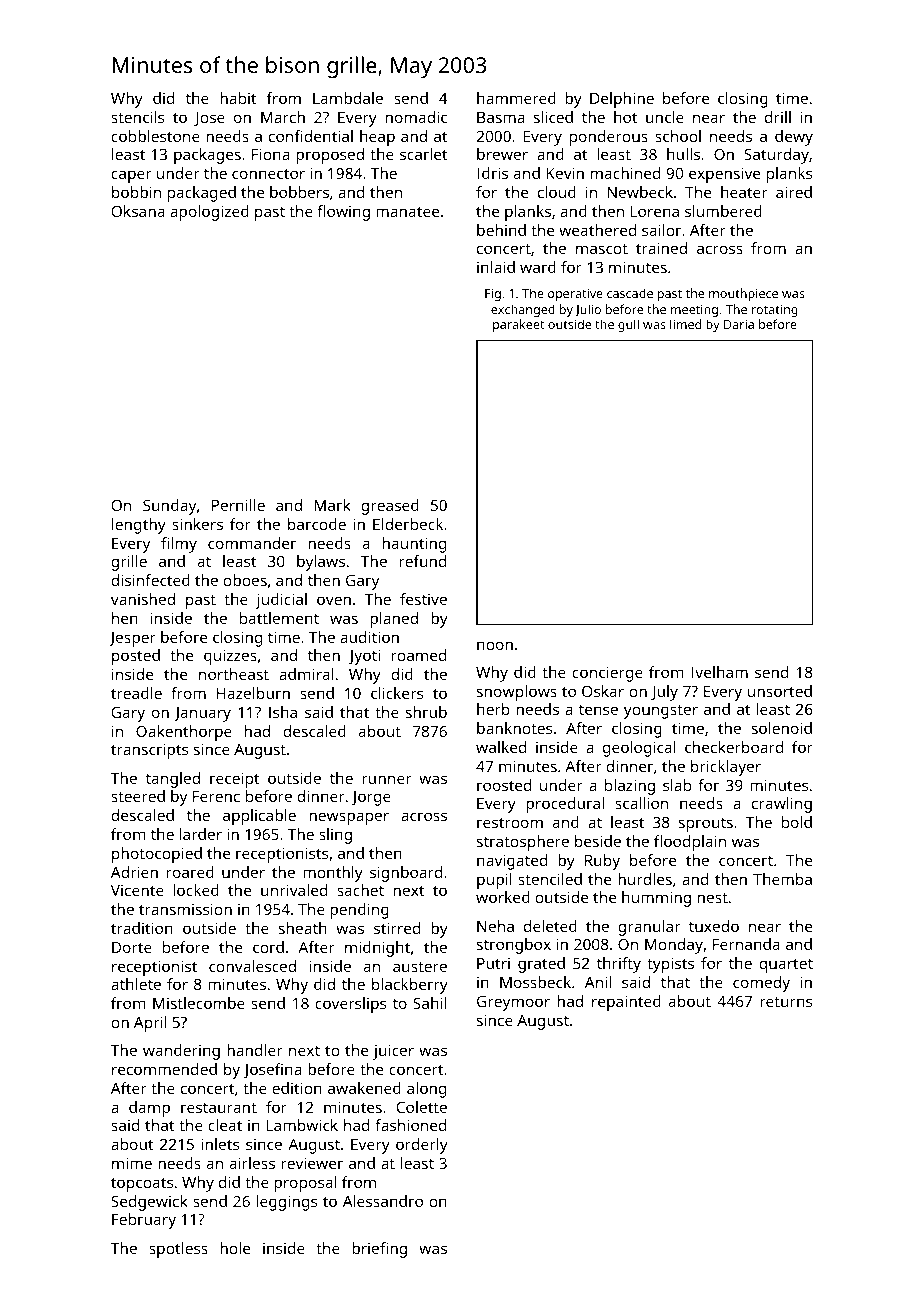  Describe the element at coordinates (199, 1003) in the document. I see `Mistlecombe` at that location.
